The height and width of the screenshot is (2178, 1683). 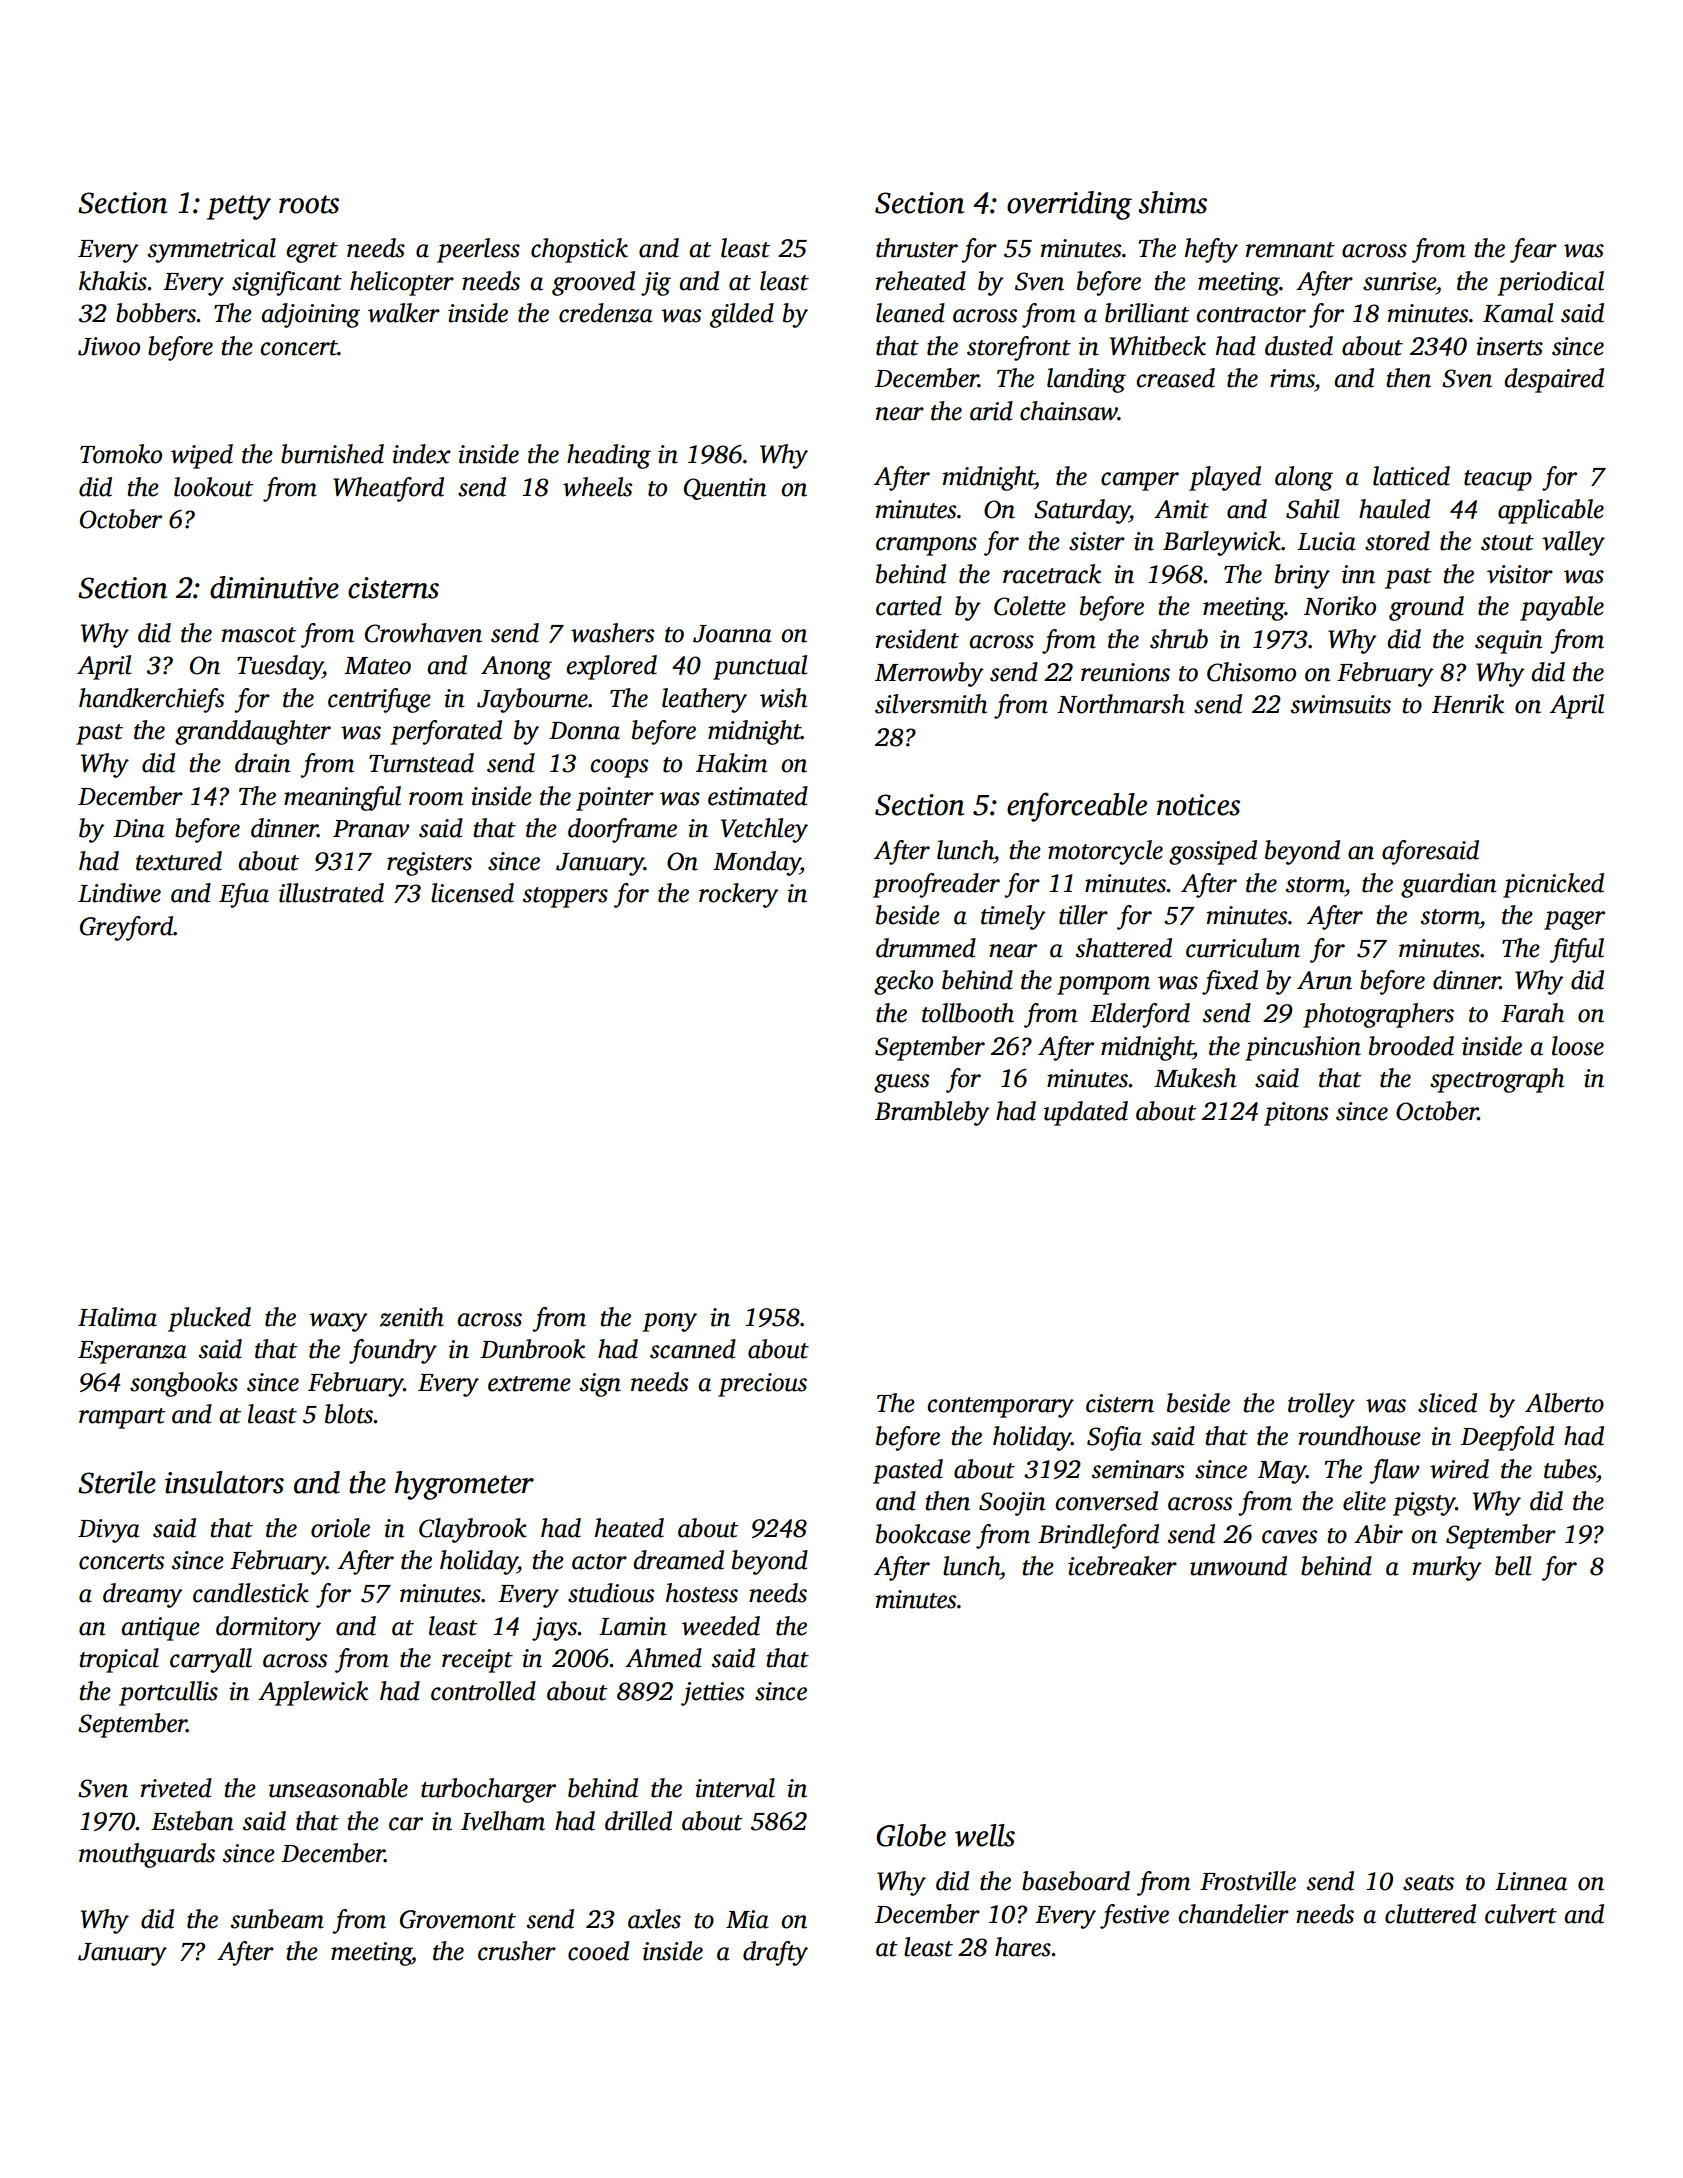 What do you see at coordinates (991, 411) in the screenshot?
I see `arid` at bounding box center [991, 411].
